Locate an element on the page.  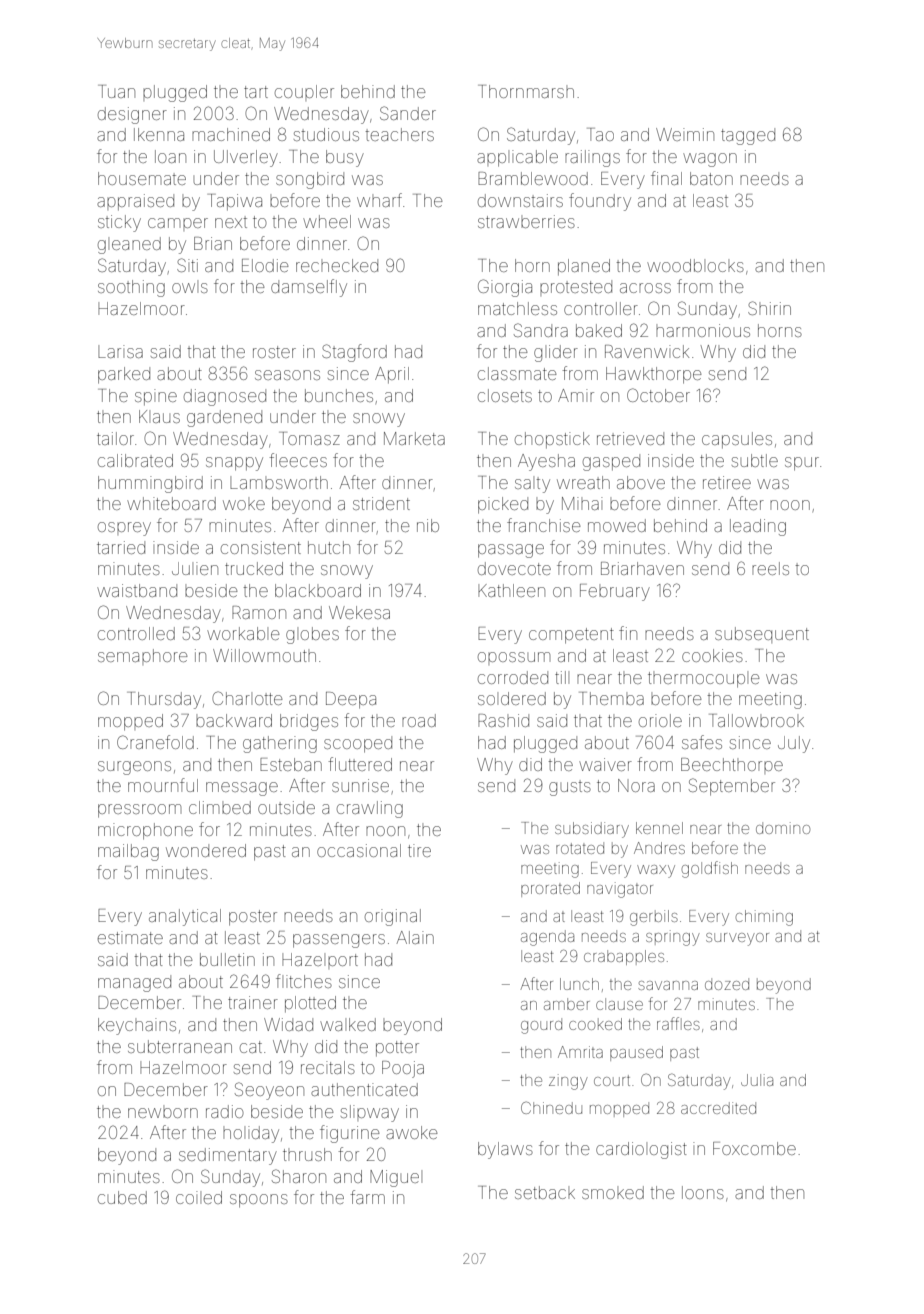
Pooja is located at coordinates (403, 1069).
